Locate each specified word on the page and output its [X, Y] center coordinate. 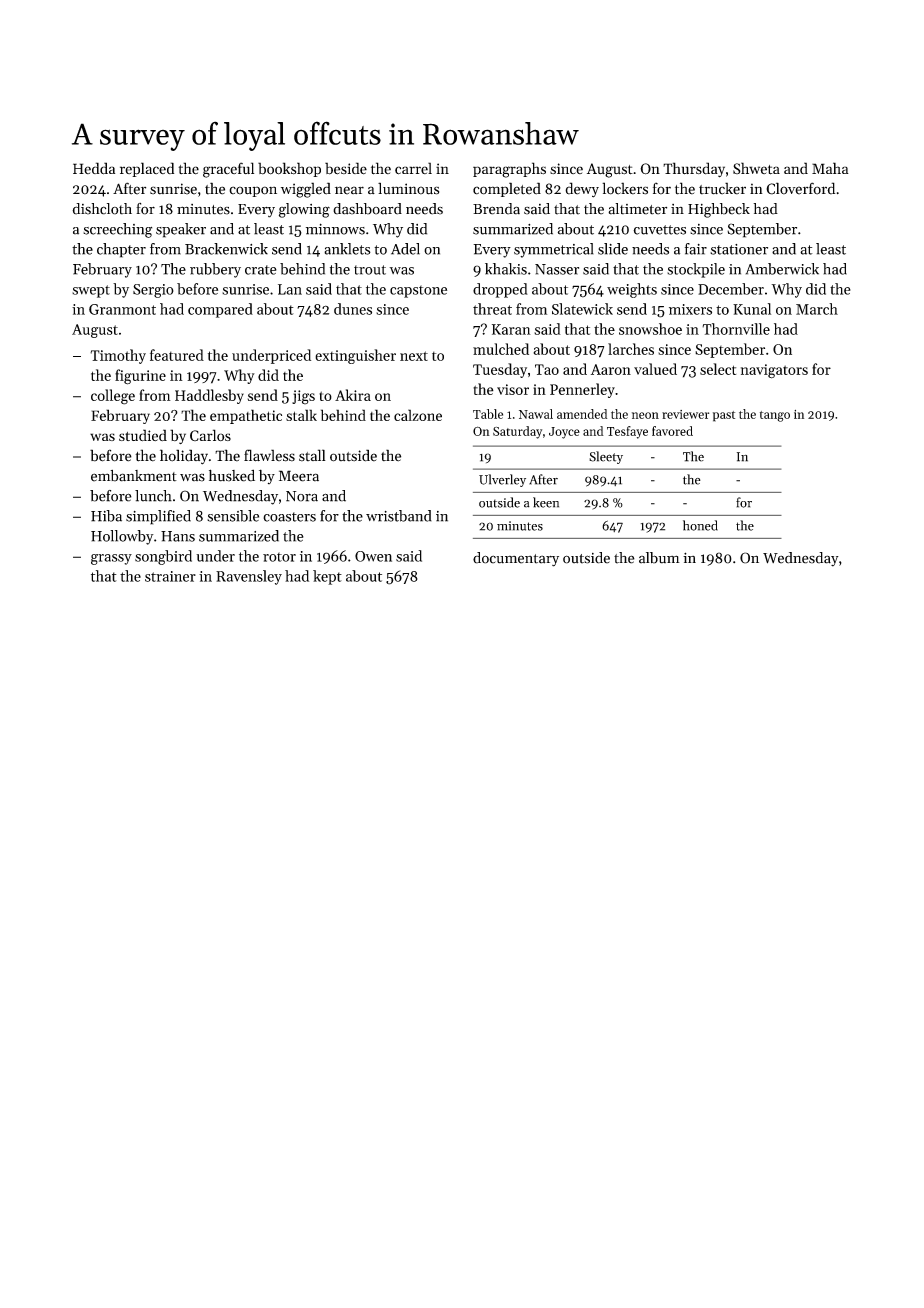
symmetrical [554, 250]
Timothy [118, 356]
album [659, 558]
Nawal [536, 414]
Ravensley [249, 577]
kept [327, 577]
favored [672, 431]
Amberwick [782, 269]
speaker [181, 230]
